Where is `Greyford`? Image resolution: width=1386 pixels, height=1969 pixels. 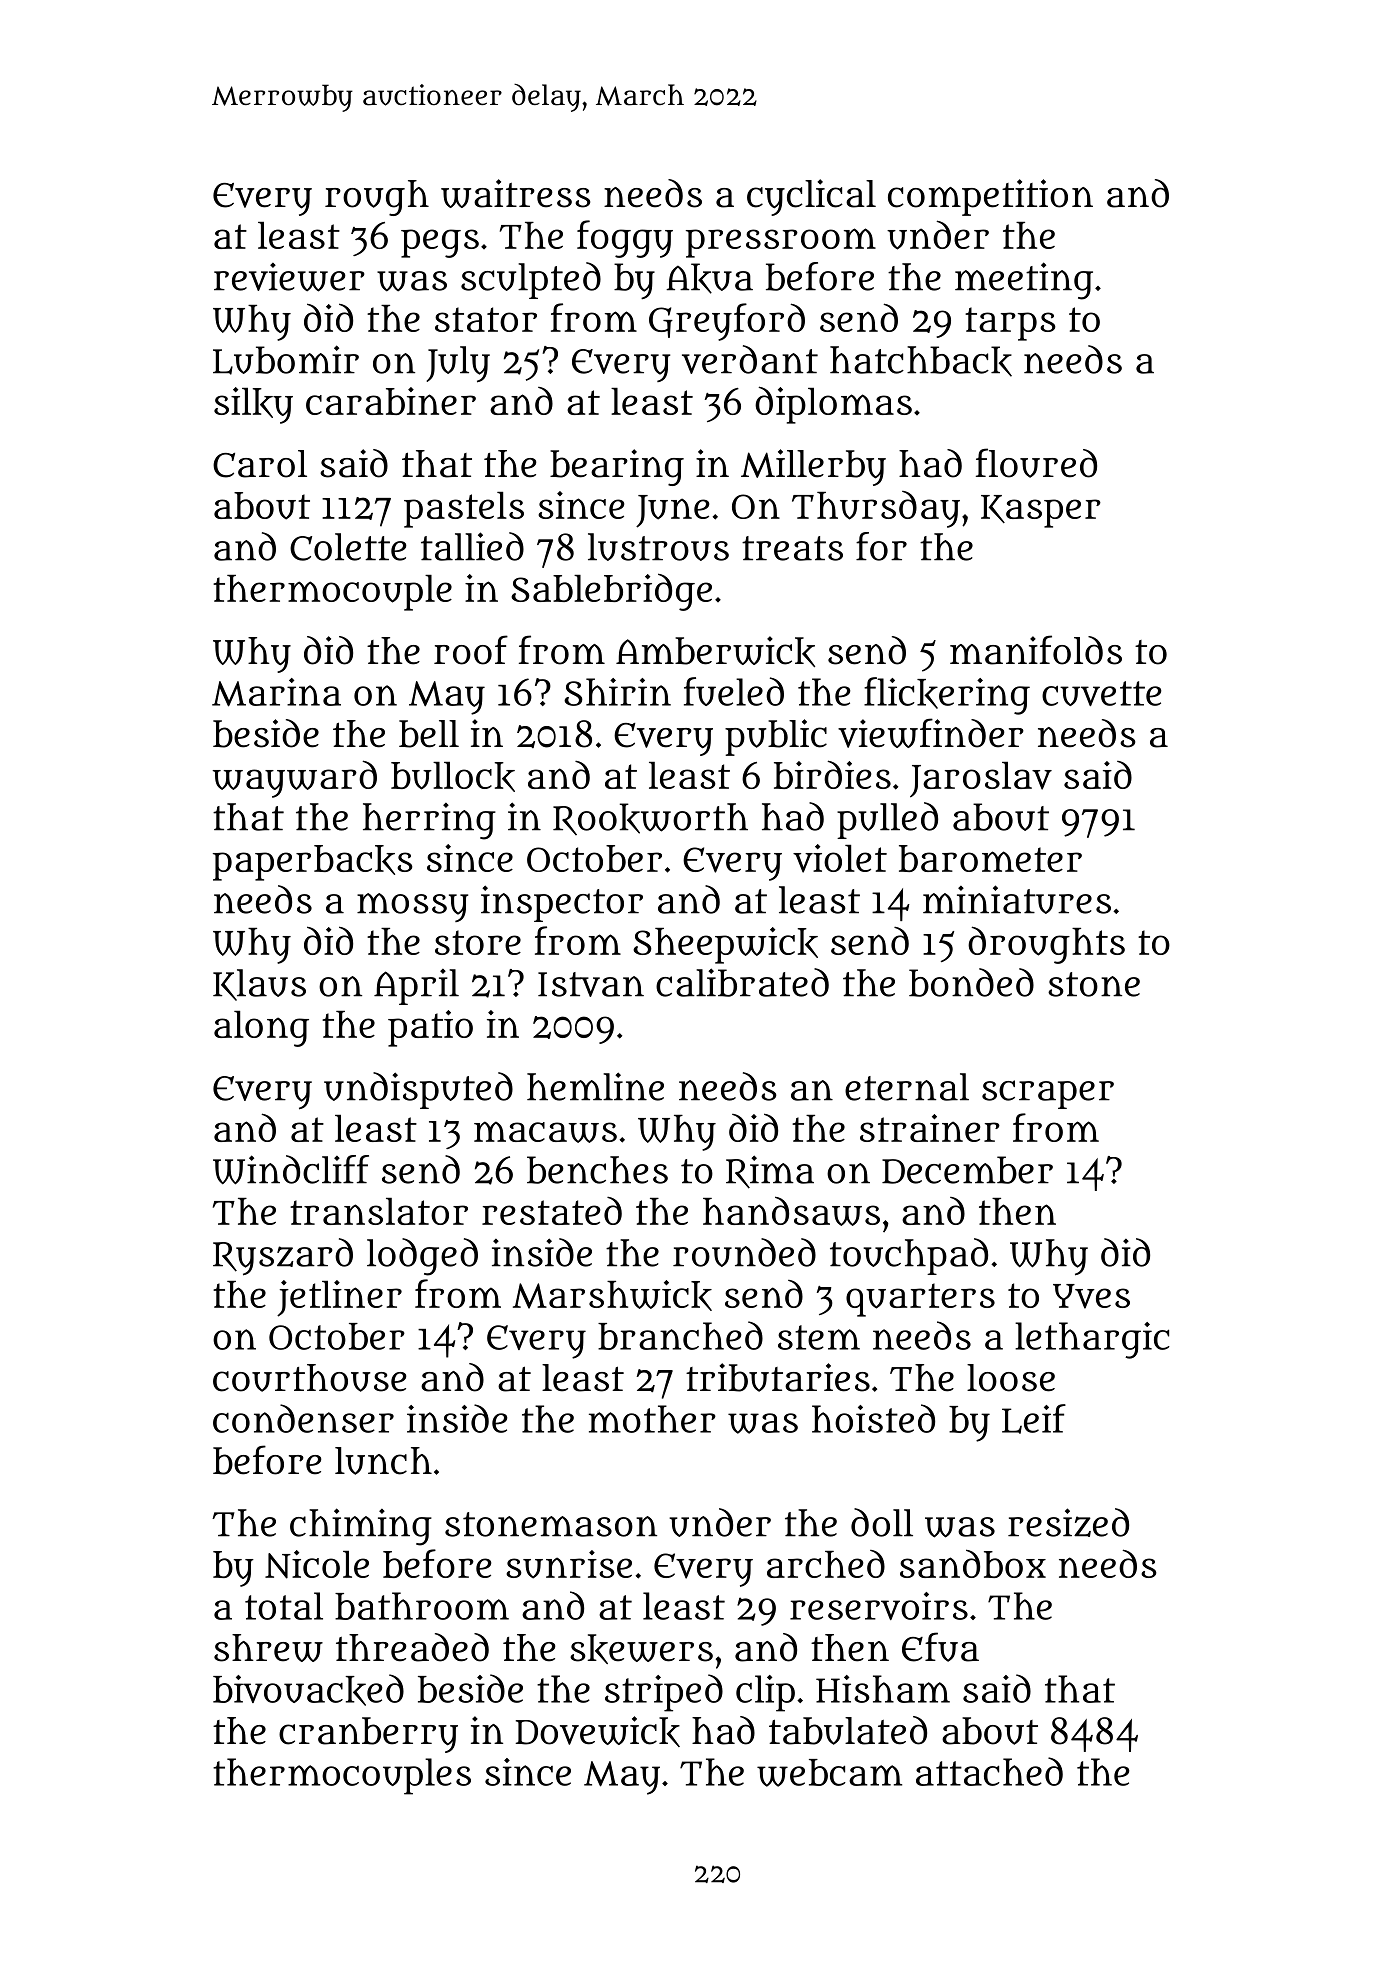
Greyford is located at coordinates (727, 322).
